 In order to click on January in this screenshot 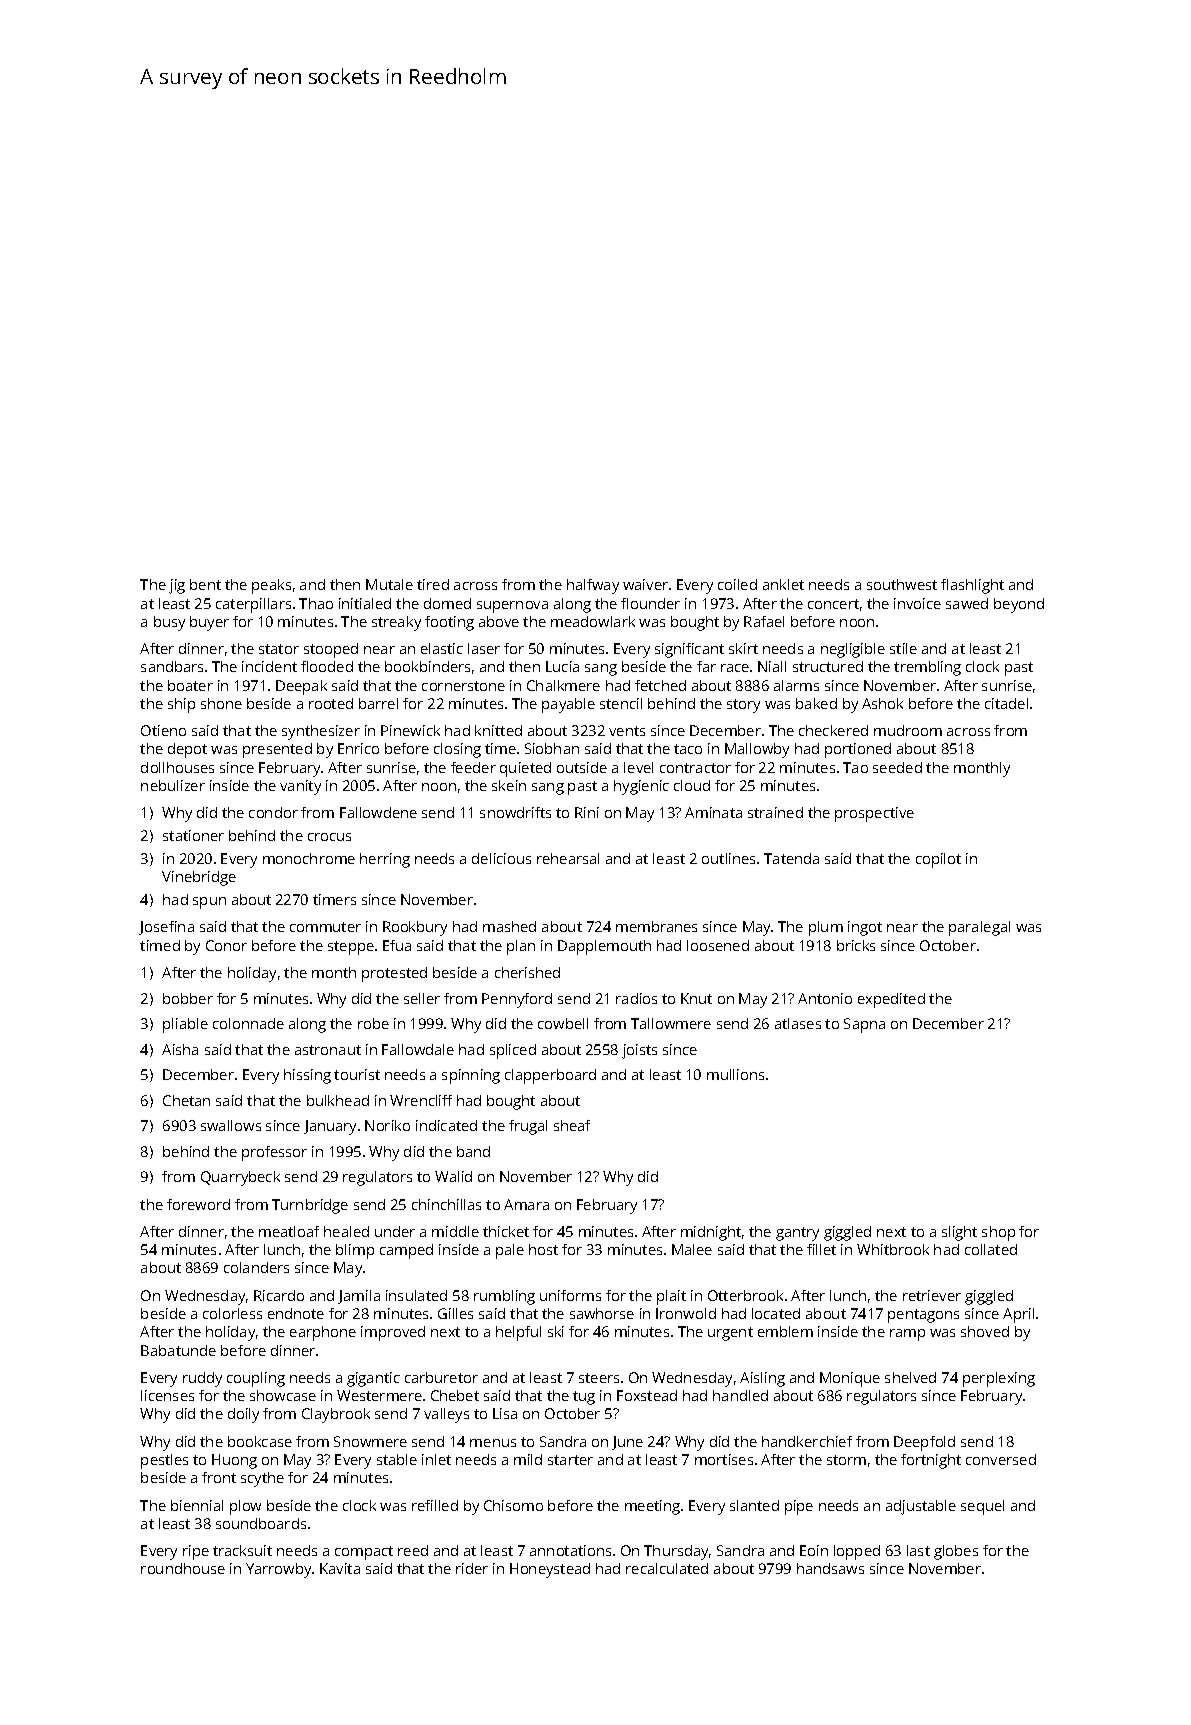, I will do `click(330, 1127)`.
